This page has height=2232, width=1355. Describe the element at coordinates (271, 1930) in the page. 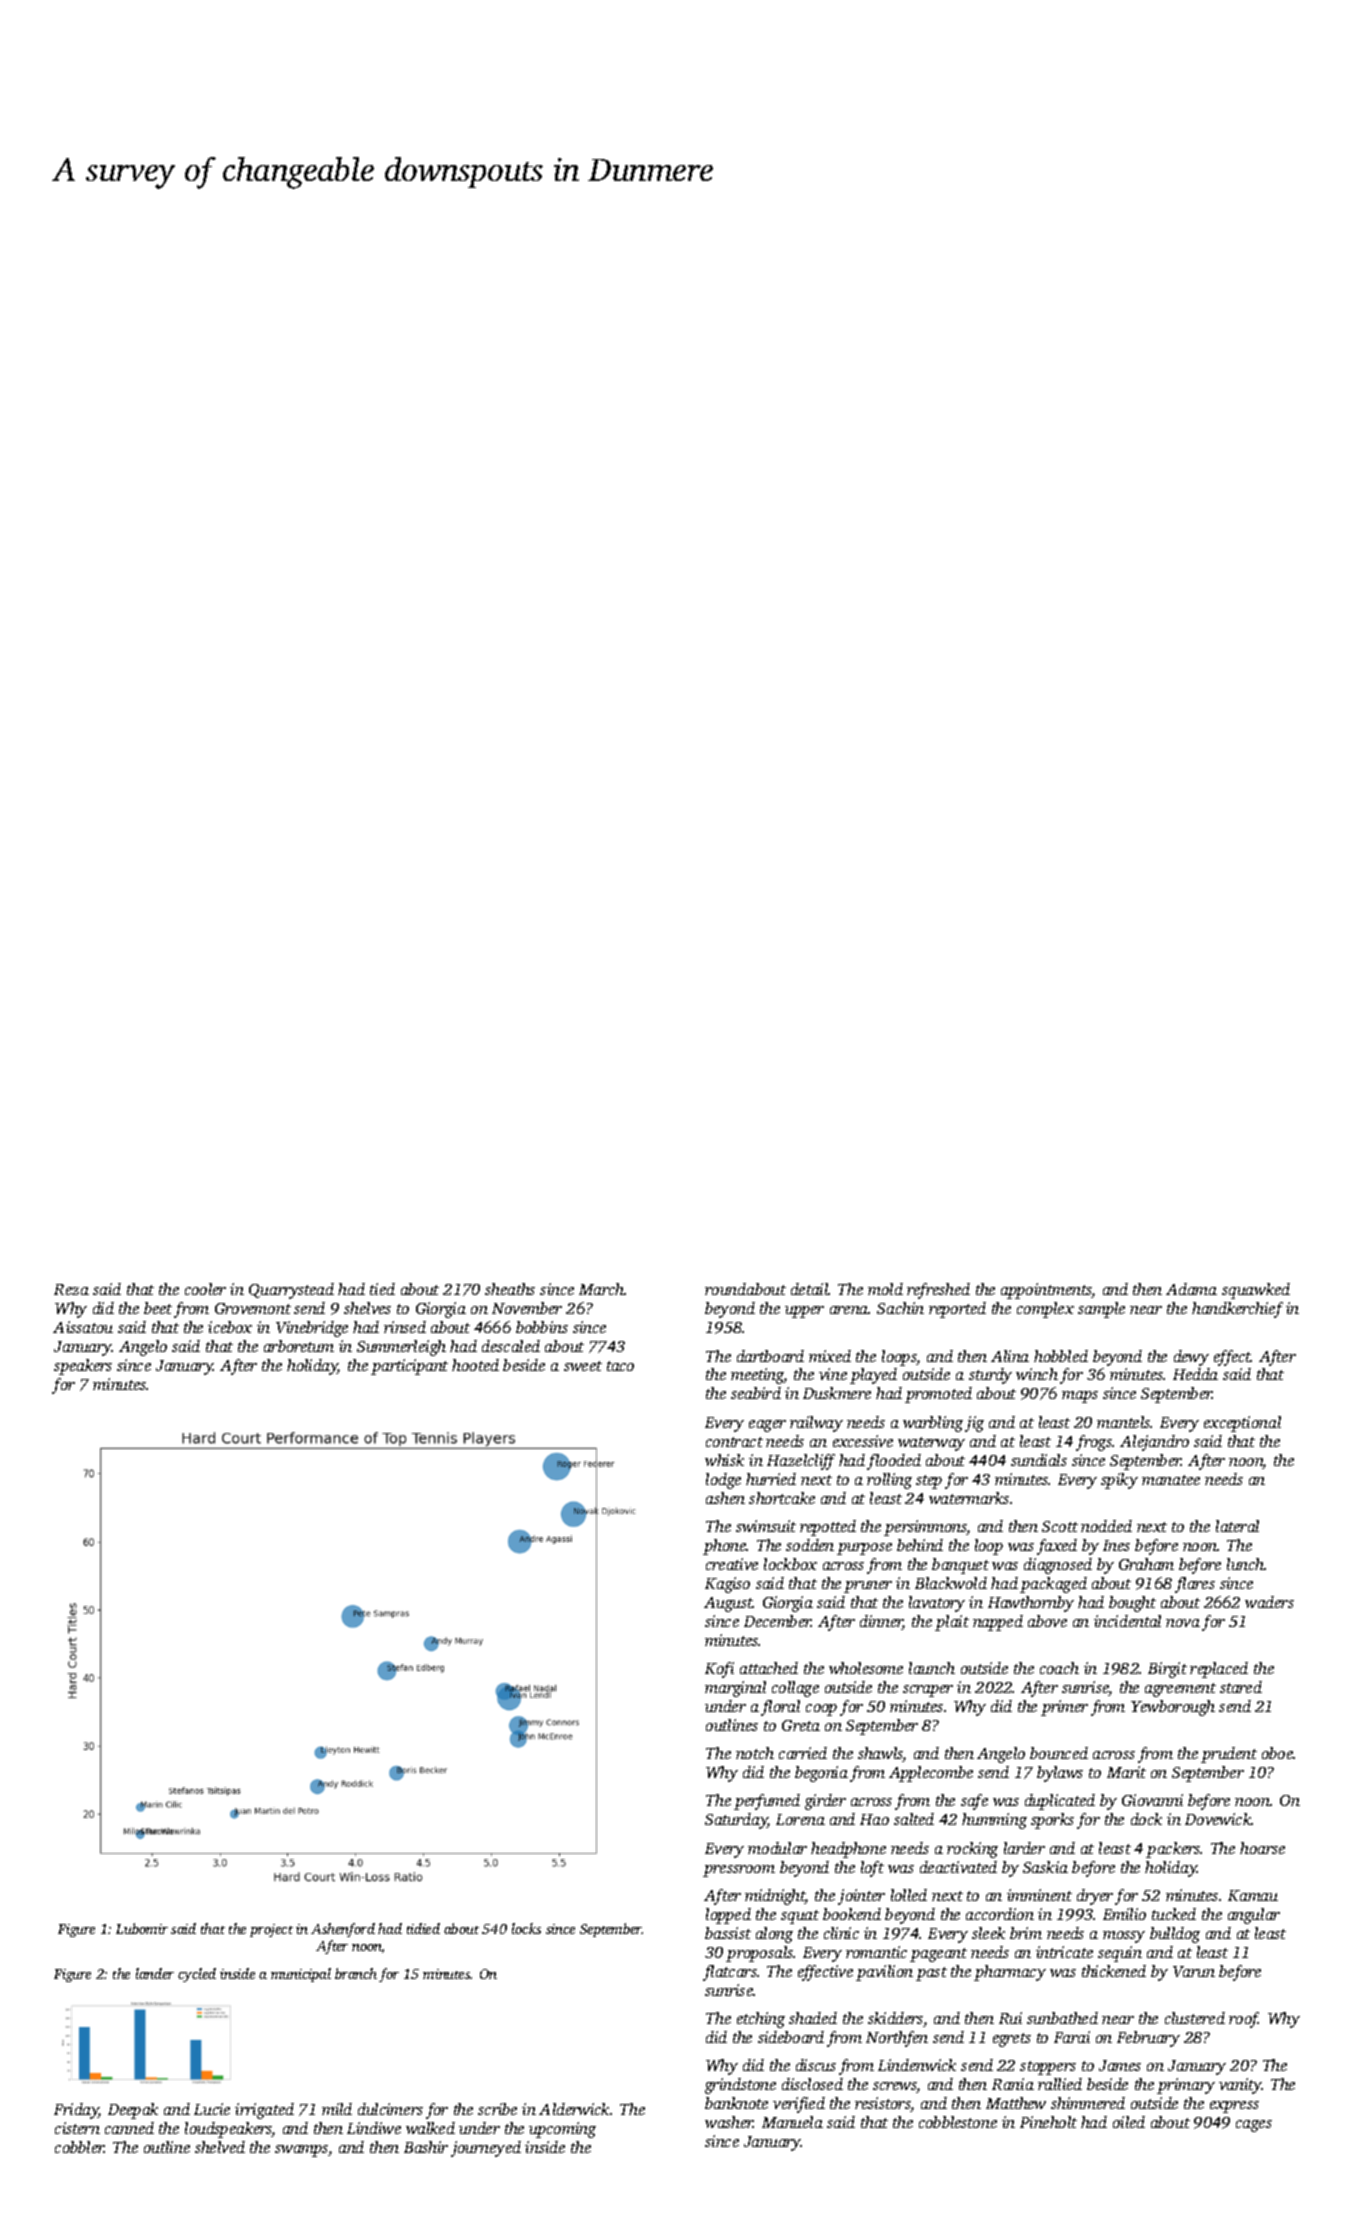

I see `project` at that location.
